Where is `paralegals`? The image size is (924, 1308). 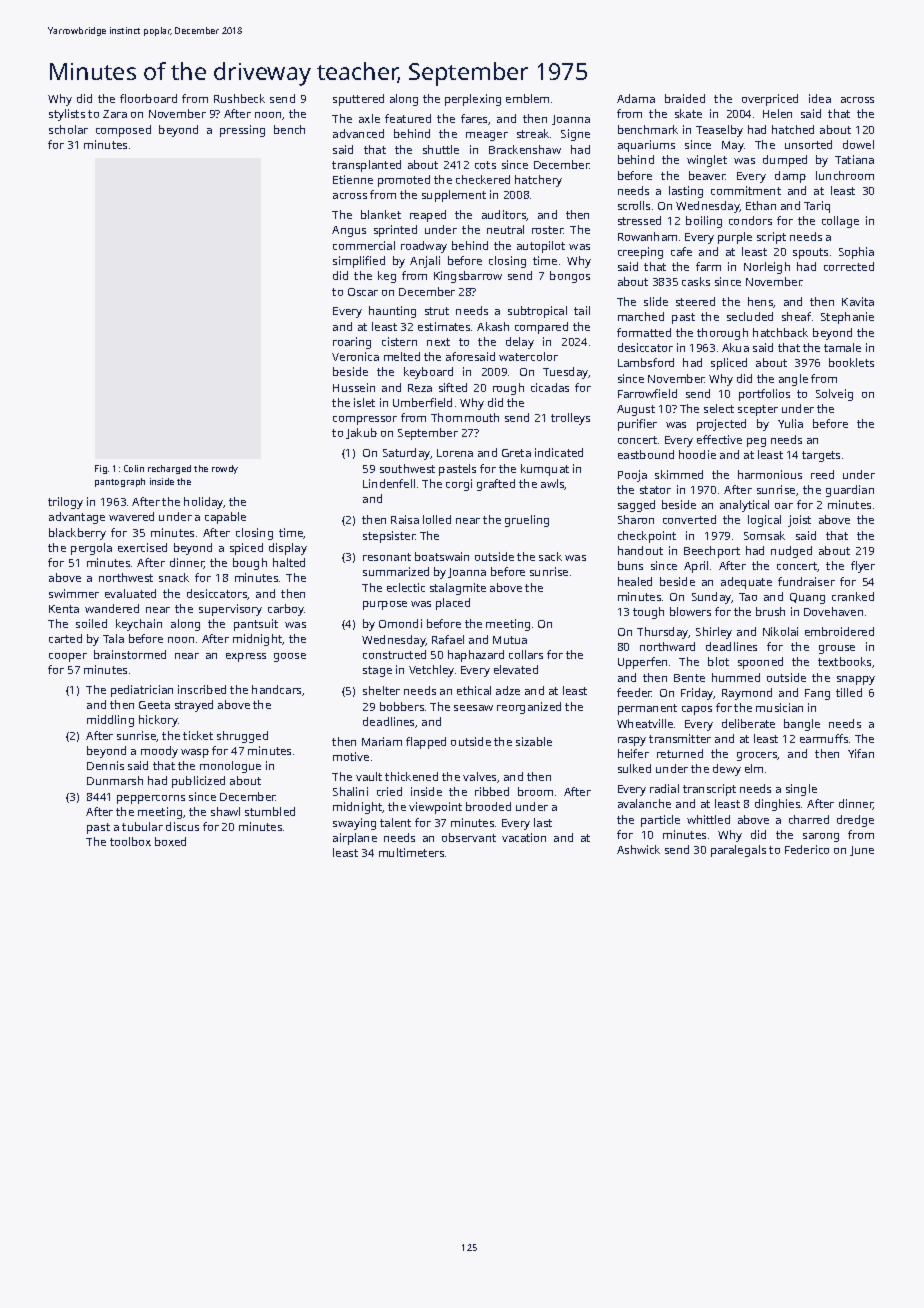
paralegals is located at coordinates (738, 851).
